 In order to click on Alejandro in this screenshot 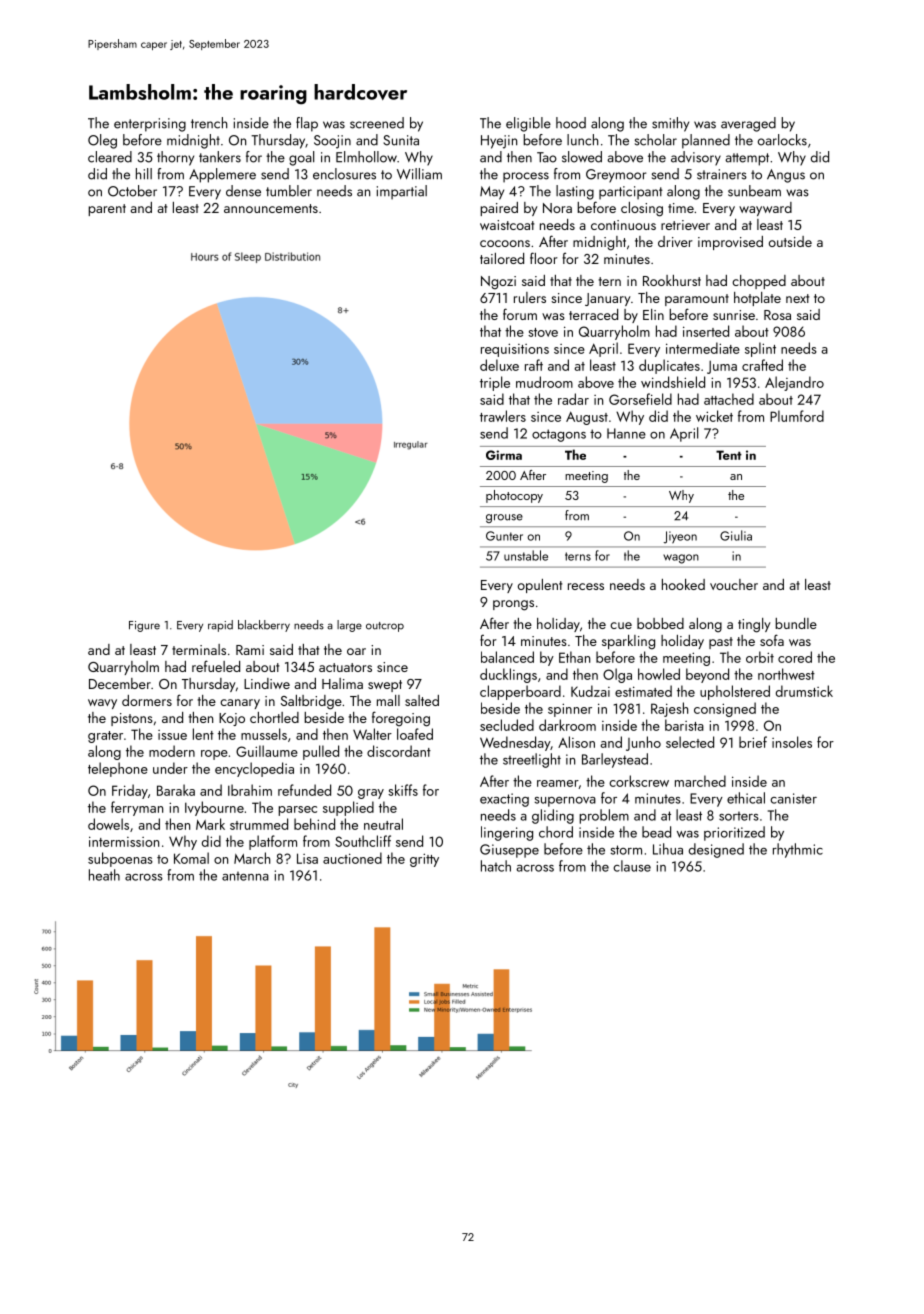, I will do `click(794, 383)`.
